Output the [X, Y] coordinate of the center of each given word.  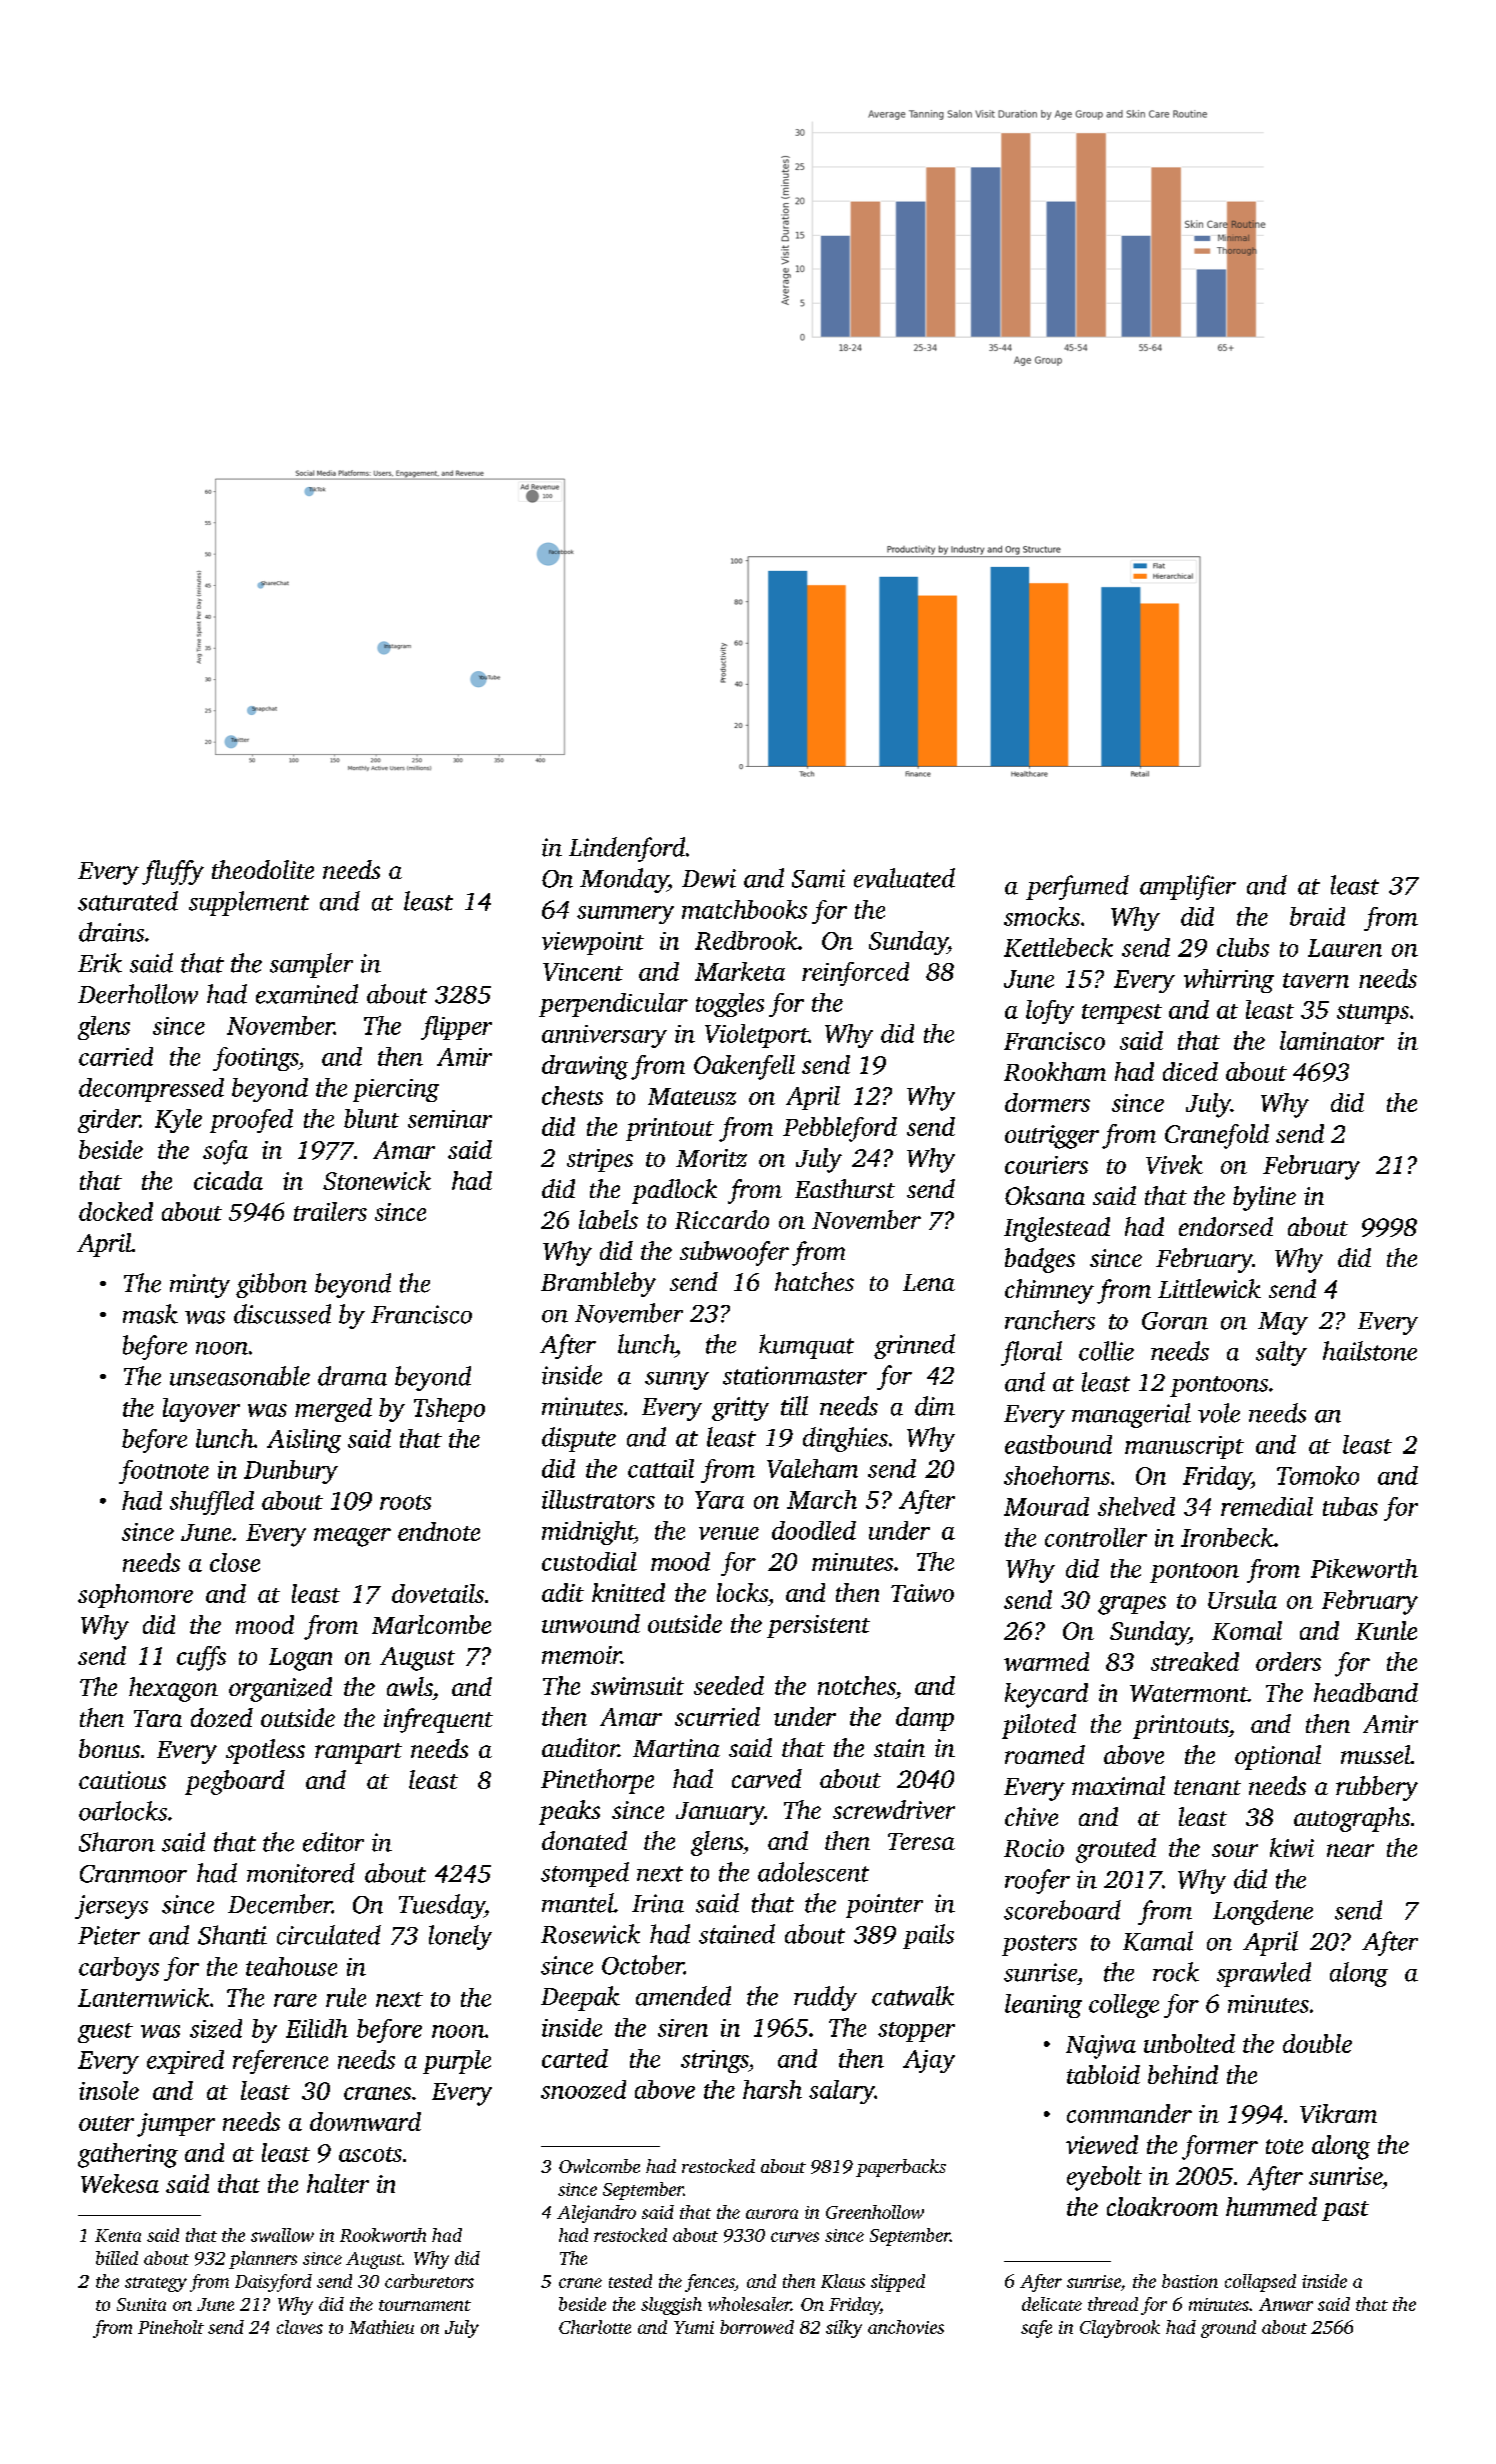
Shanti [232, 1935]
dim [935, 1406]
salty [1281, 1353]
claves [300, 2327]
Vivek [1174, 1164]
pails [928, 1936]
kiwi [1292, 1847]
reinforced [855, 974]
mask [150, 1314]
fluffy [173, 872]
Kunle [1386, 1630]
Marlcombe [431, 1624]
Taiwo [922, 1593]
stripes [600, 1160]
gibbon [271, 1285]
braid [1317, 916]
